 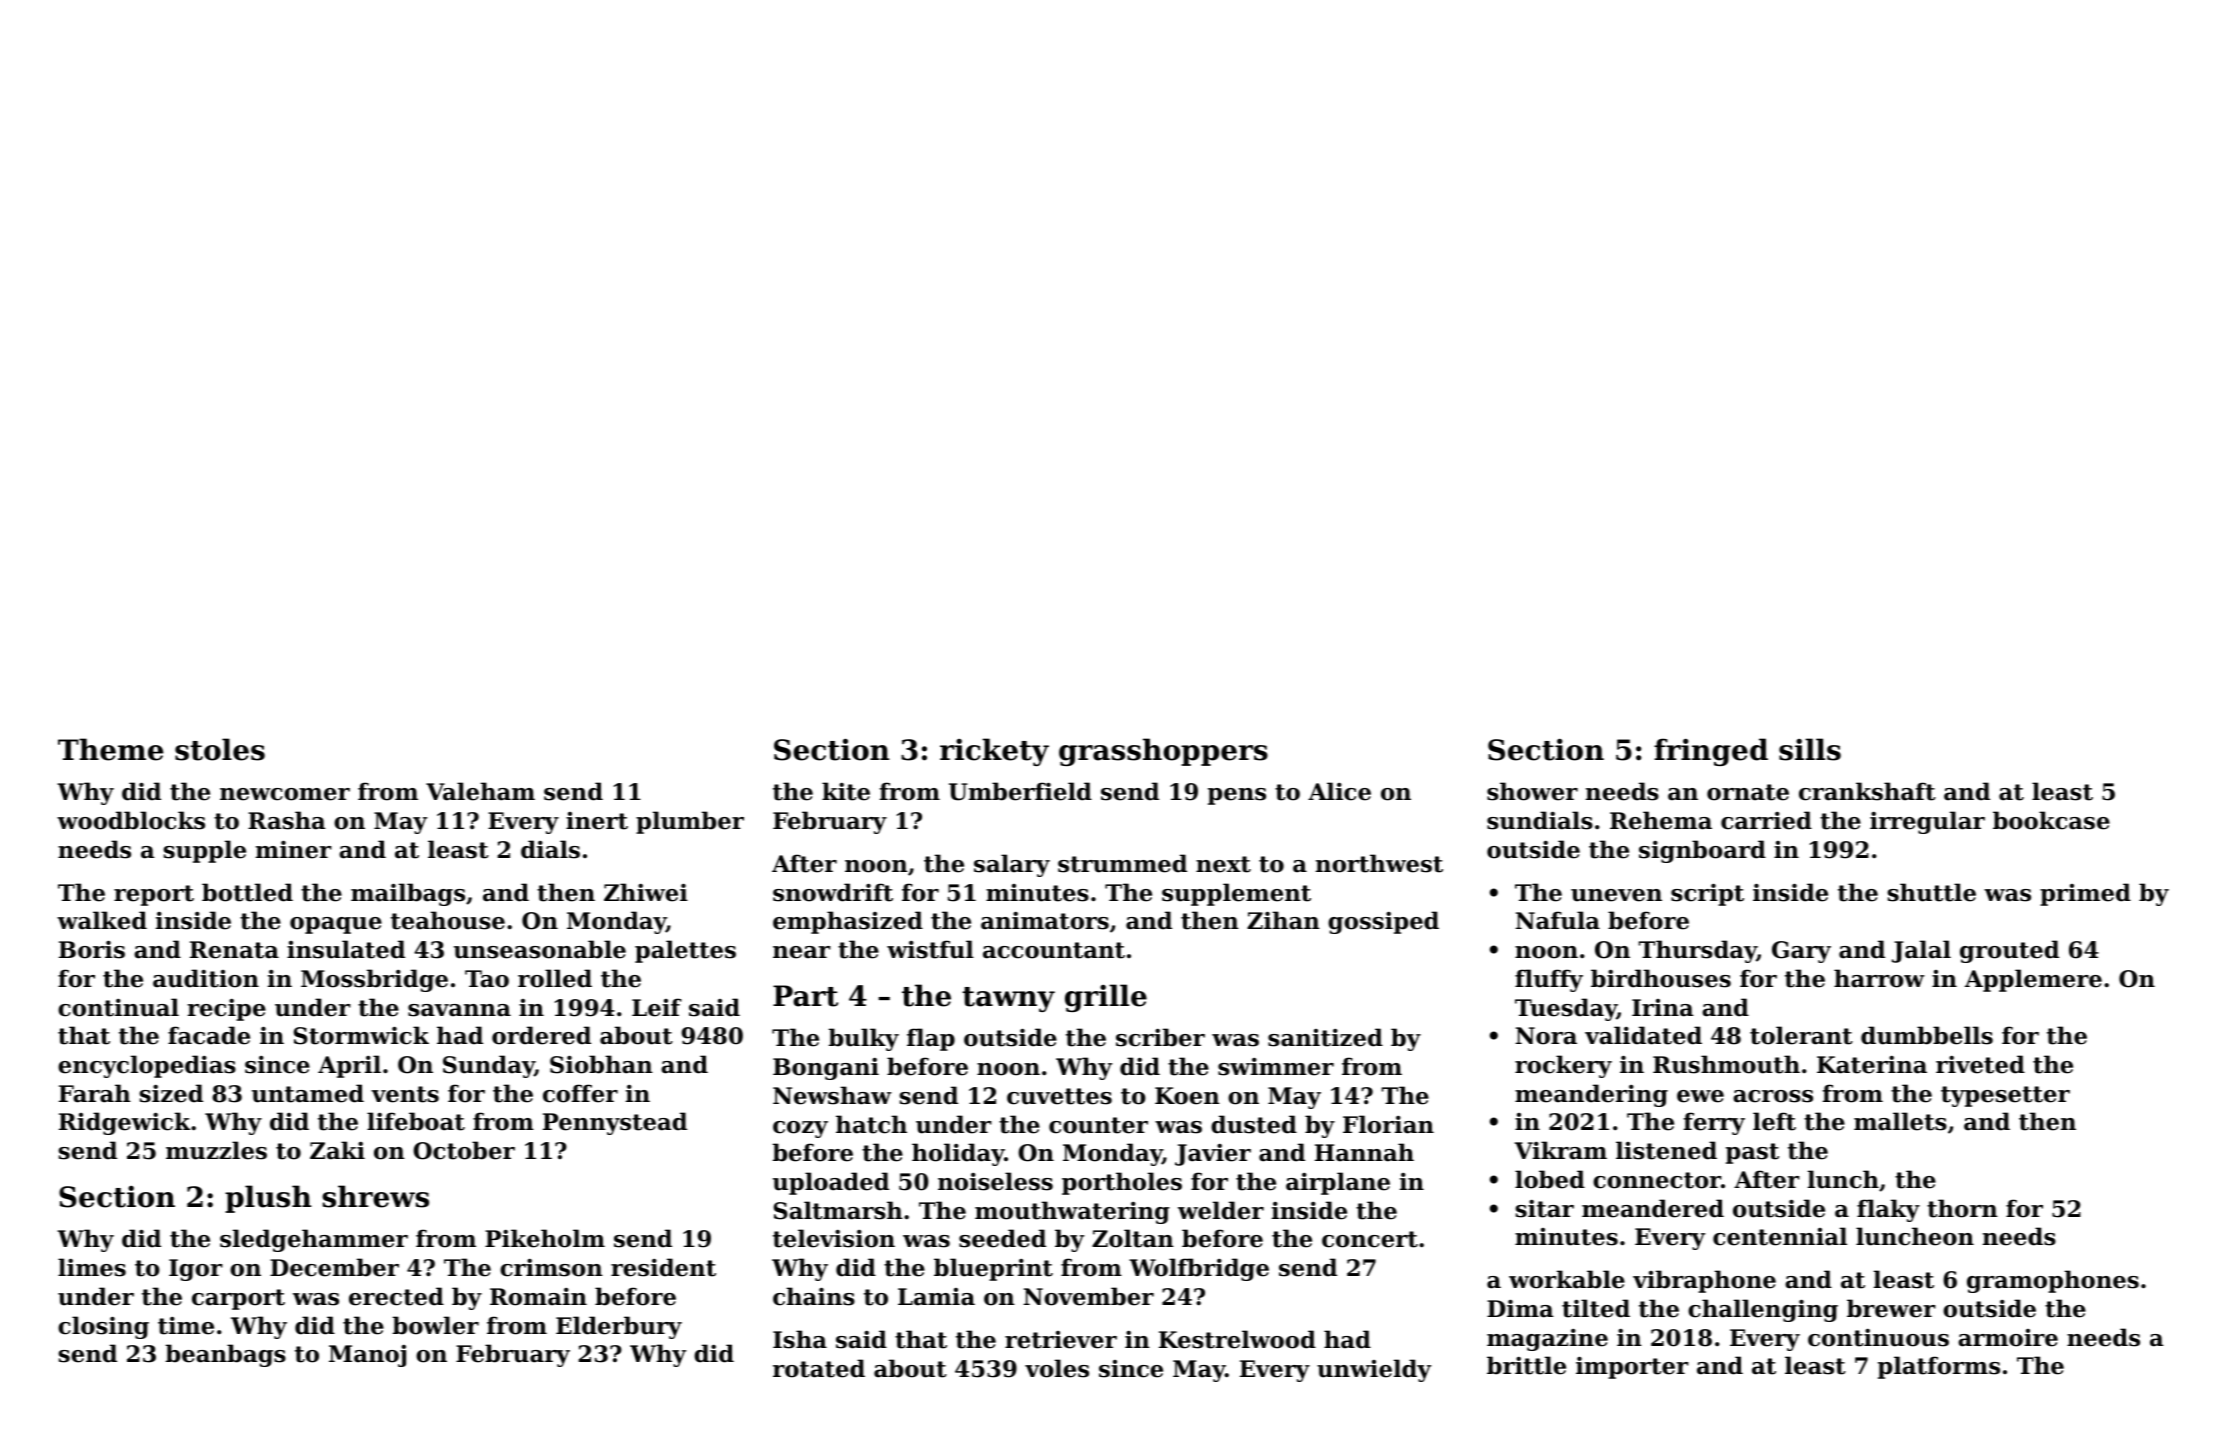 What do you see at coordinates (1939, 1367) in the screenshot?
I see `platforms` at bounding box center [1939, 1367].
